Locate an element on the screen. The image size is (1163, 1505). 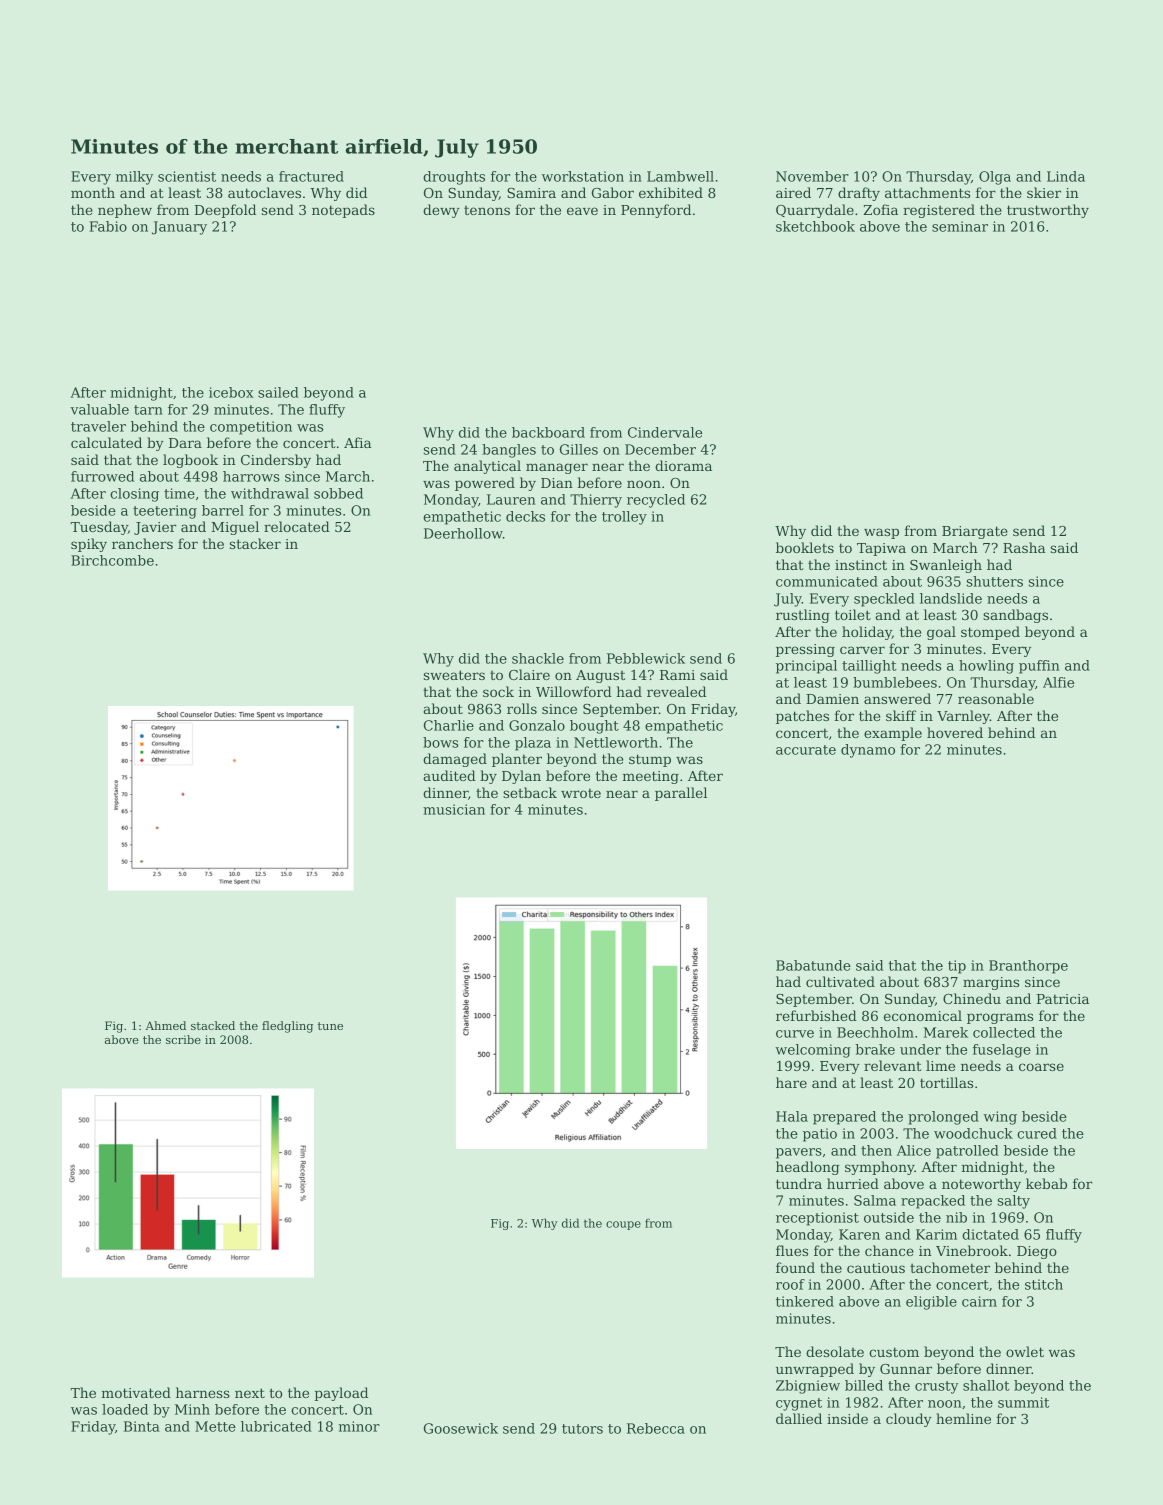
hare is located at coordinates (791, 1082).
